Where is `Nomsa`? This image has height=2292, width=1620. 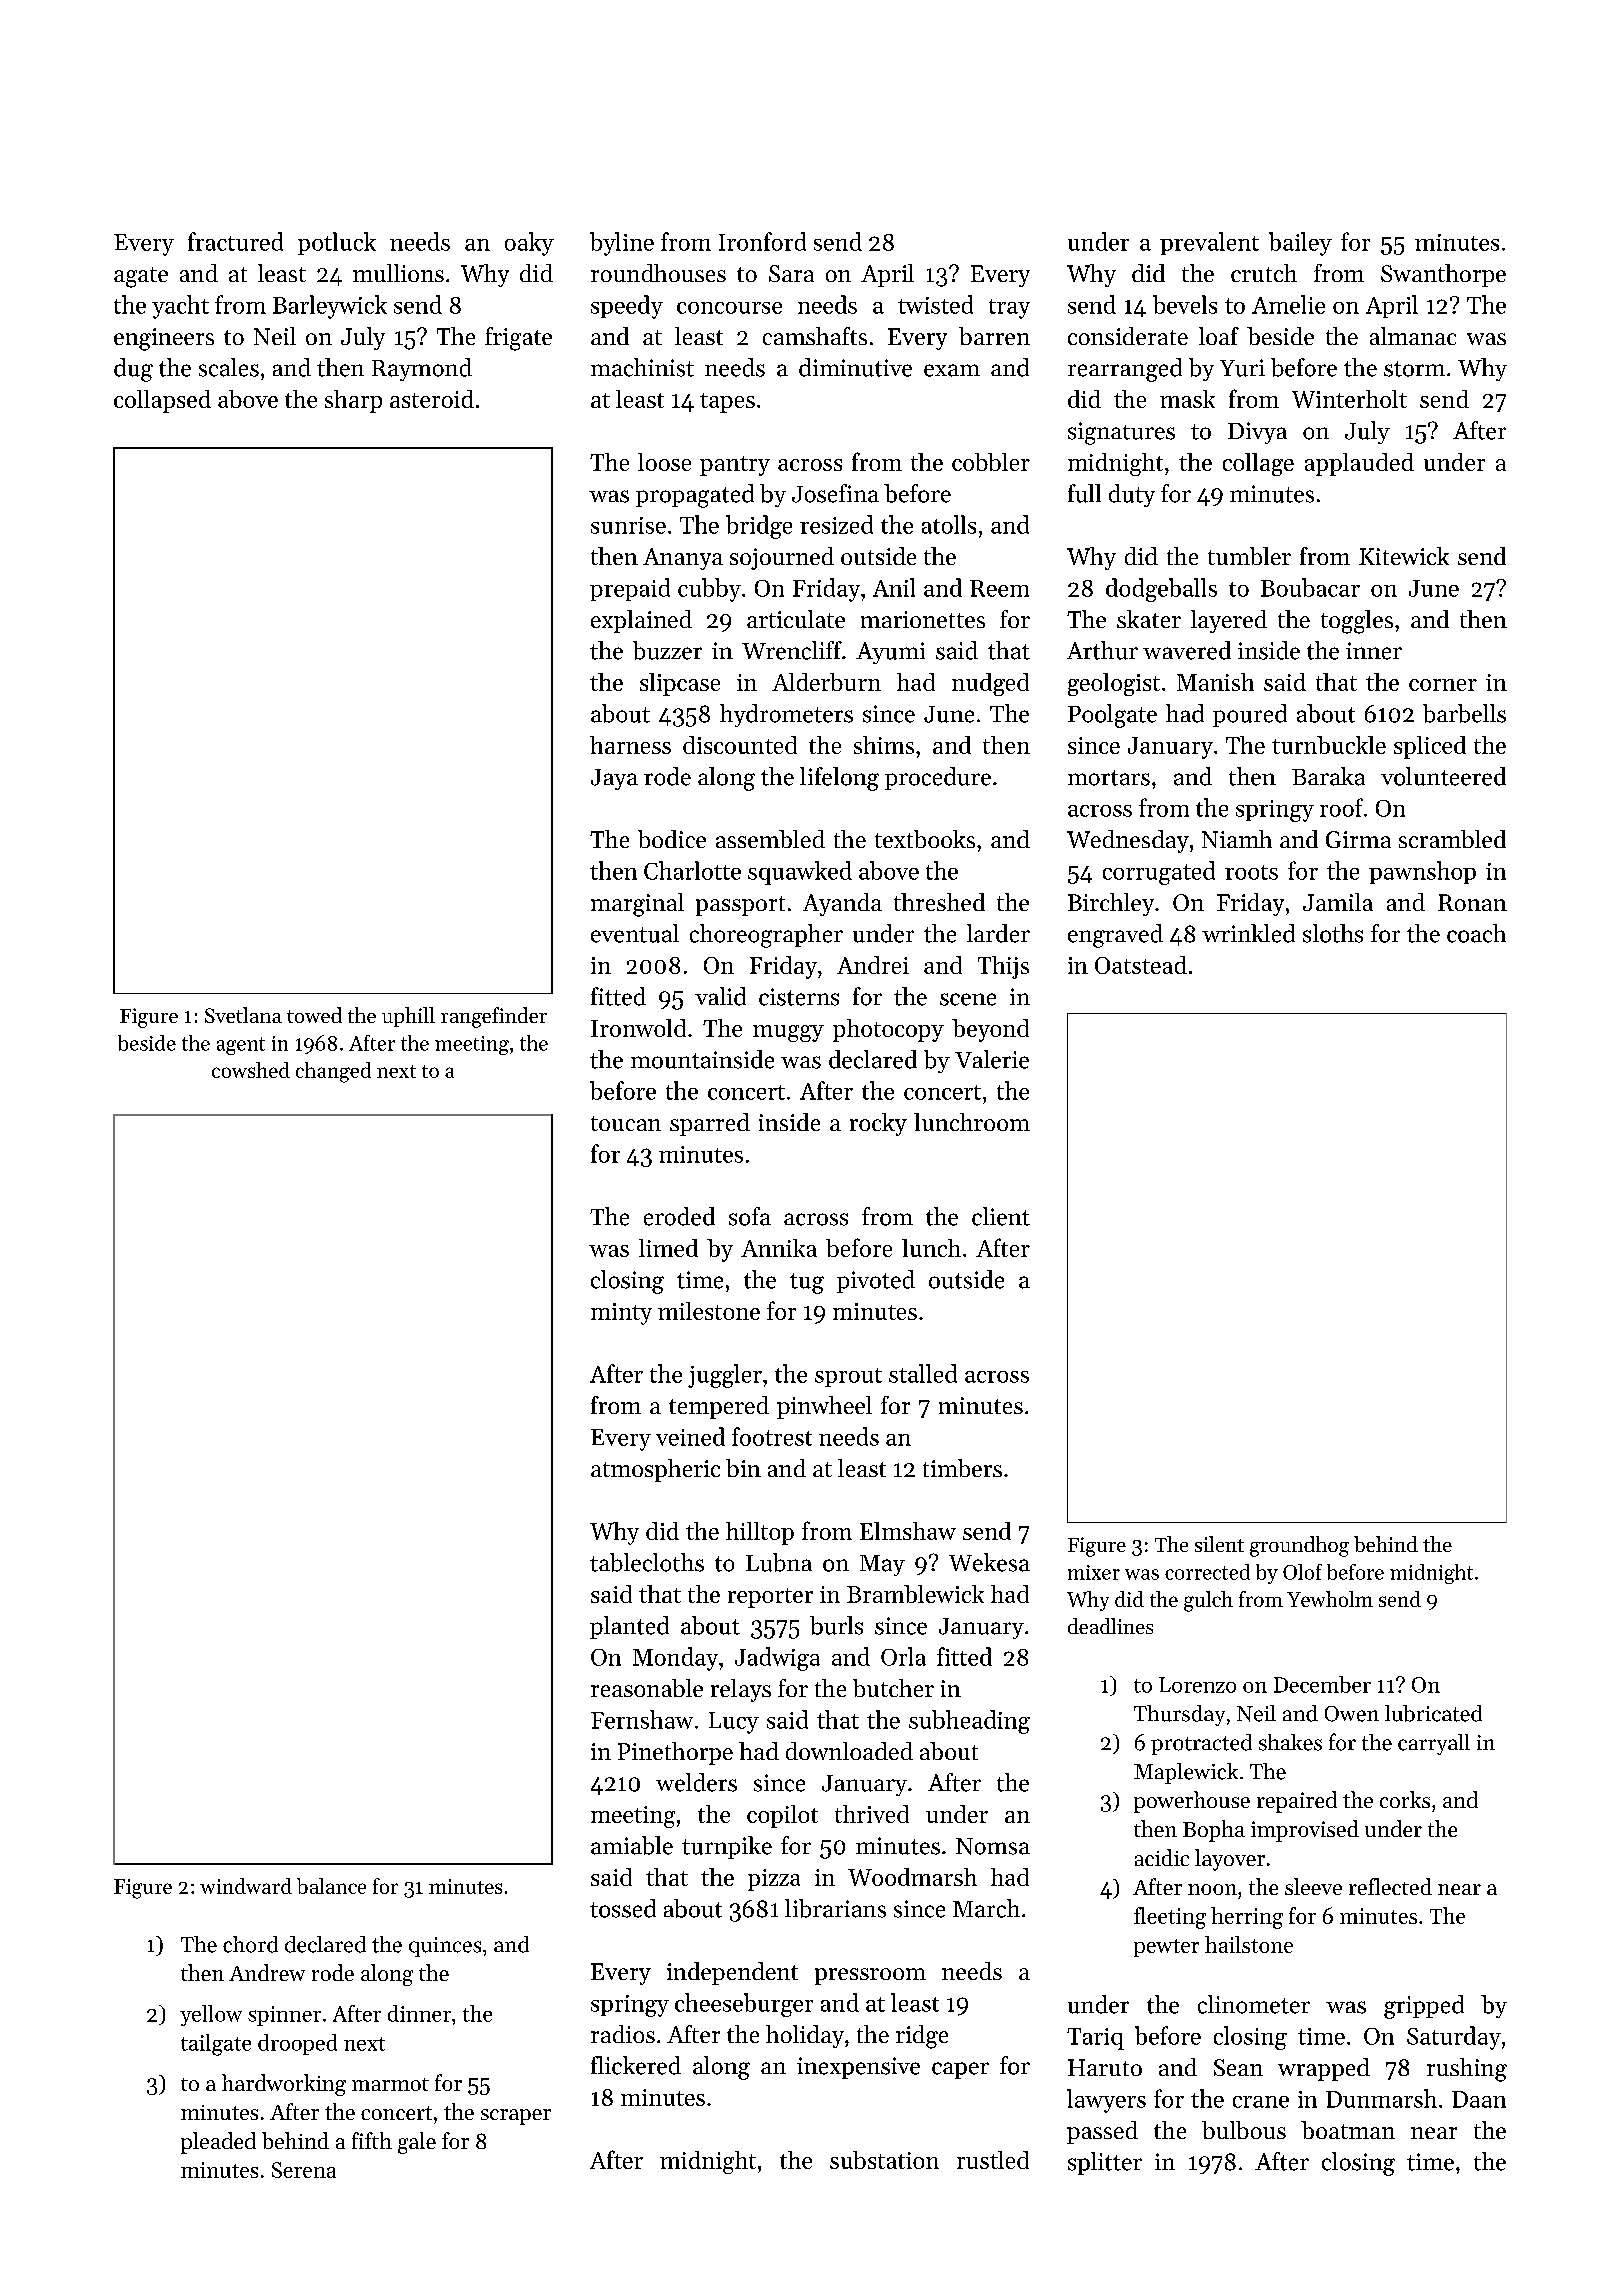
Nomsa is located at coordinates (993, 1846).
